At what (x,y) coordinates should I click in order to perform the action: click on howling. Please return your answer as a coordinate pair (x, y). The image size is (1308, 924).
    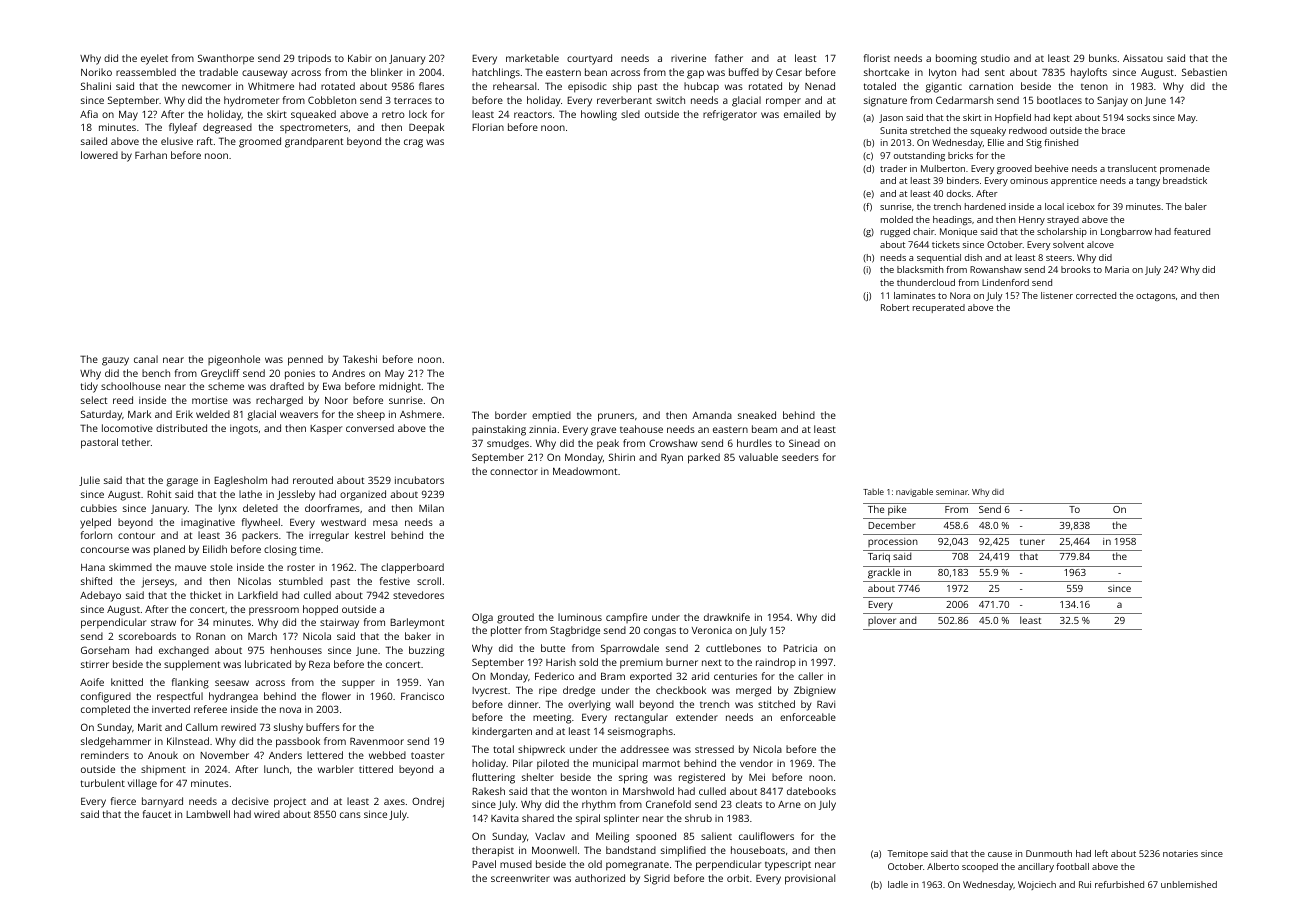
    Looking at the image, I should click on (599, 115).
